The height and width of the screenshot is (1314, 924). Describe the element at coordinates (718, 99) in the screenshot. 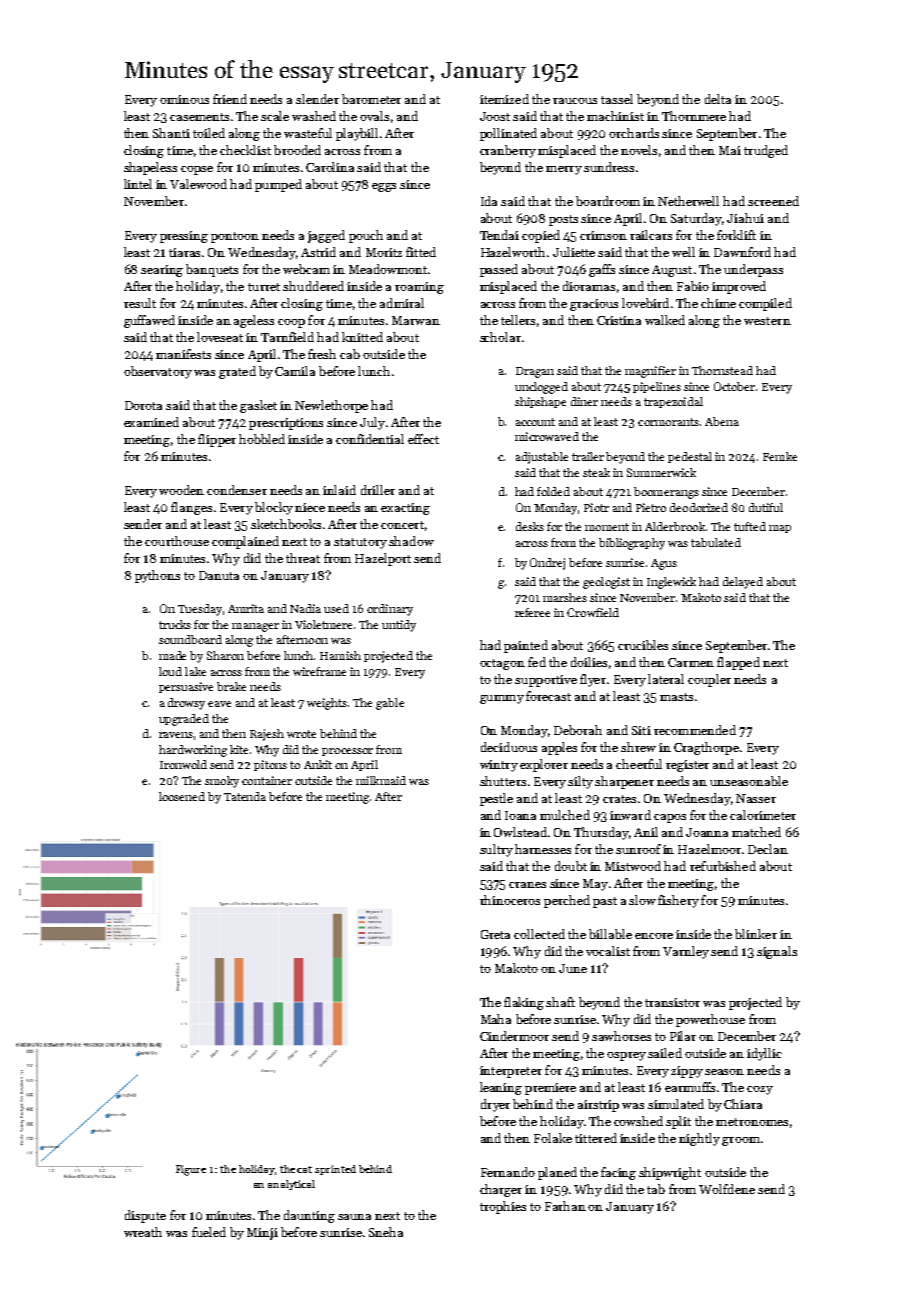

I see `delta` at that location.
